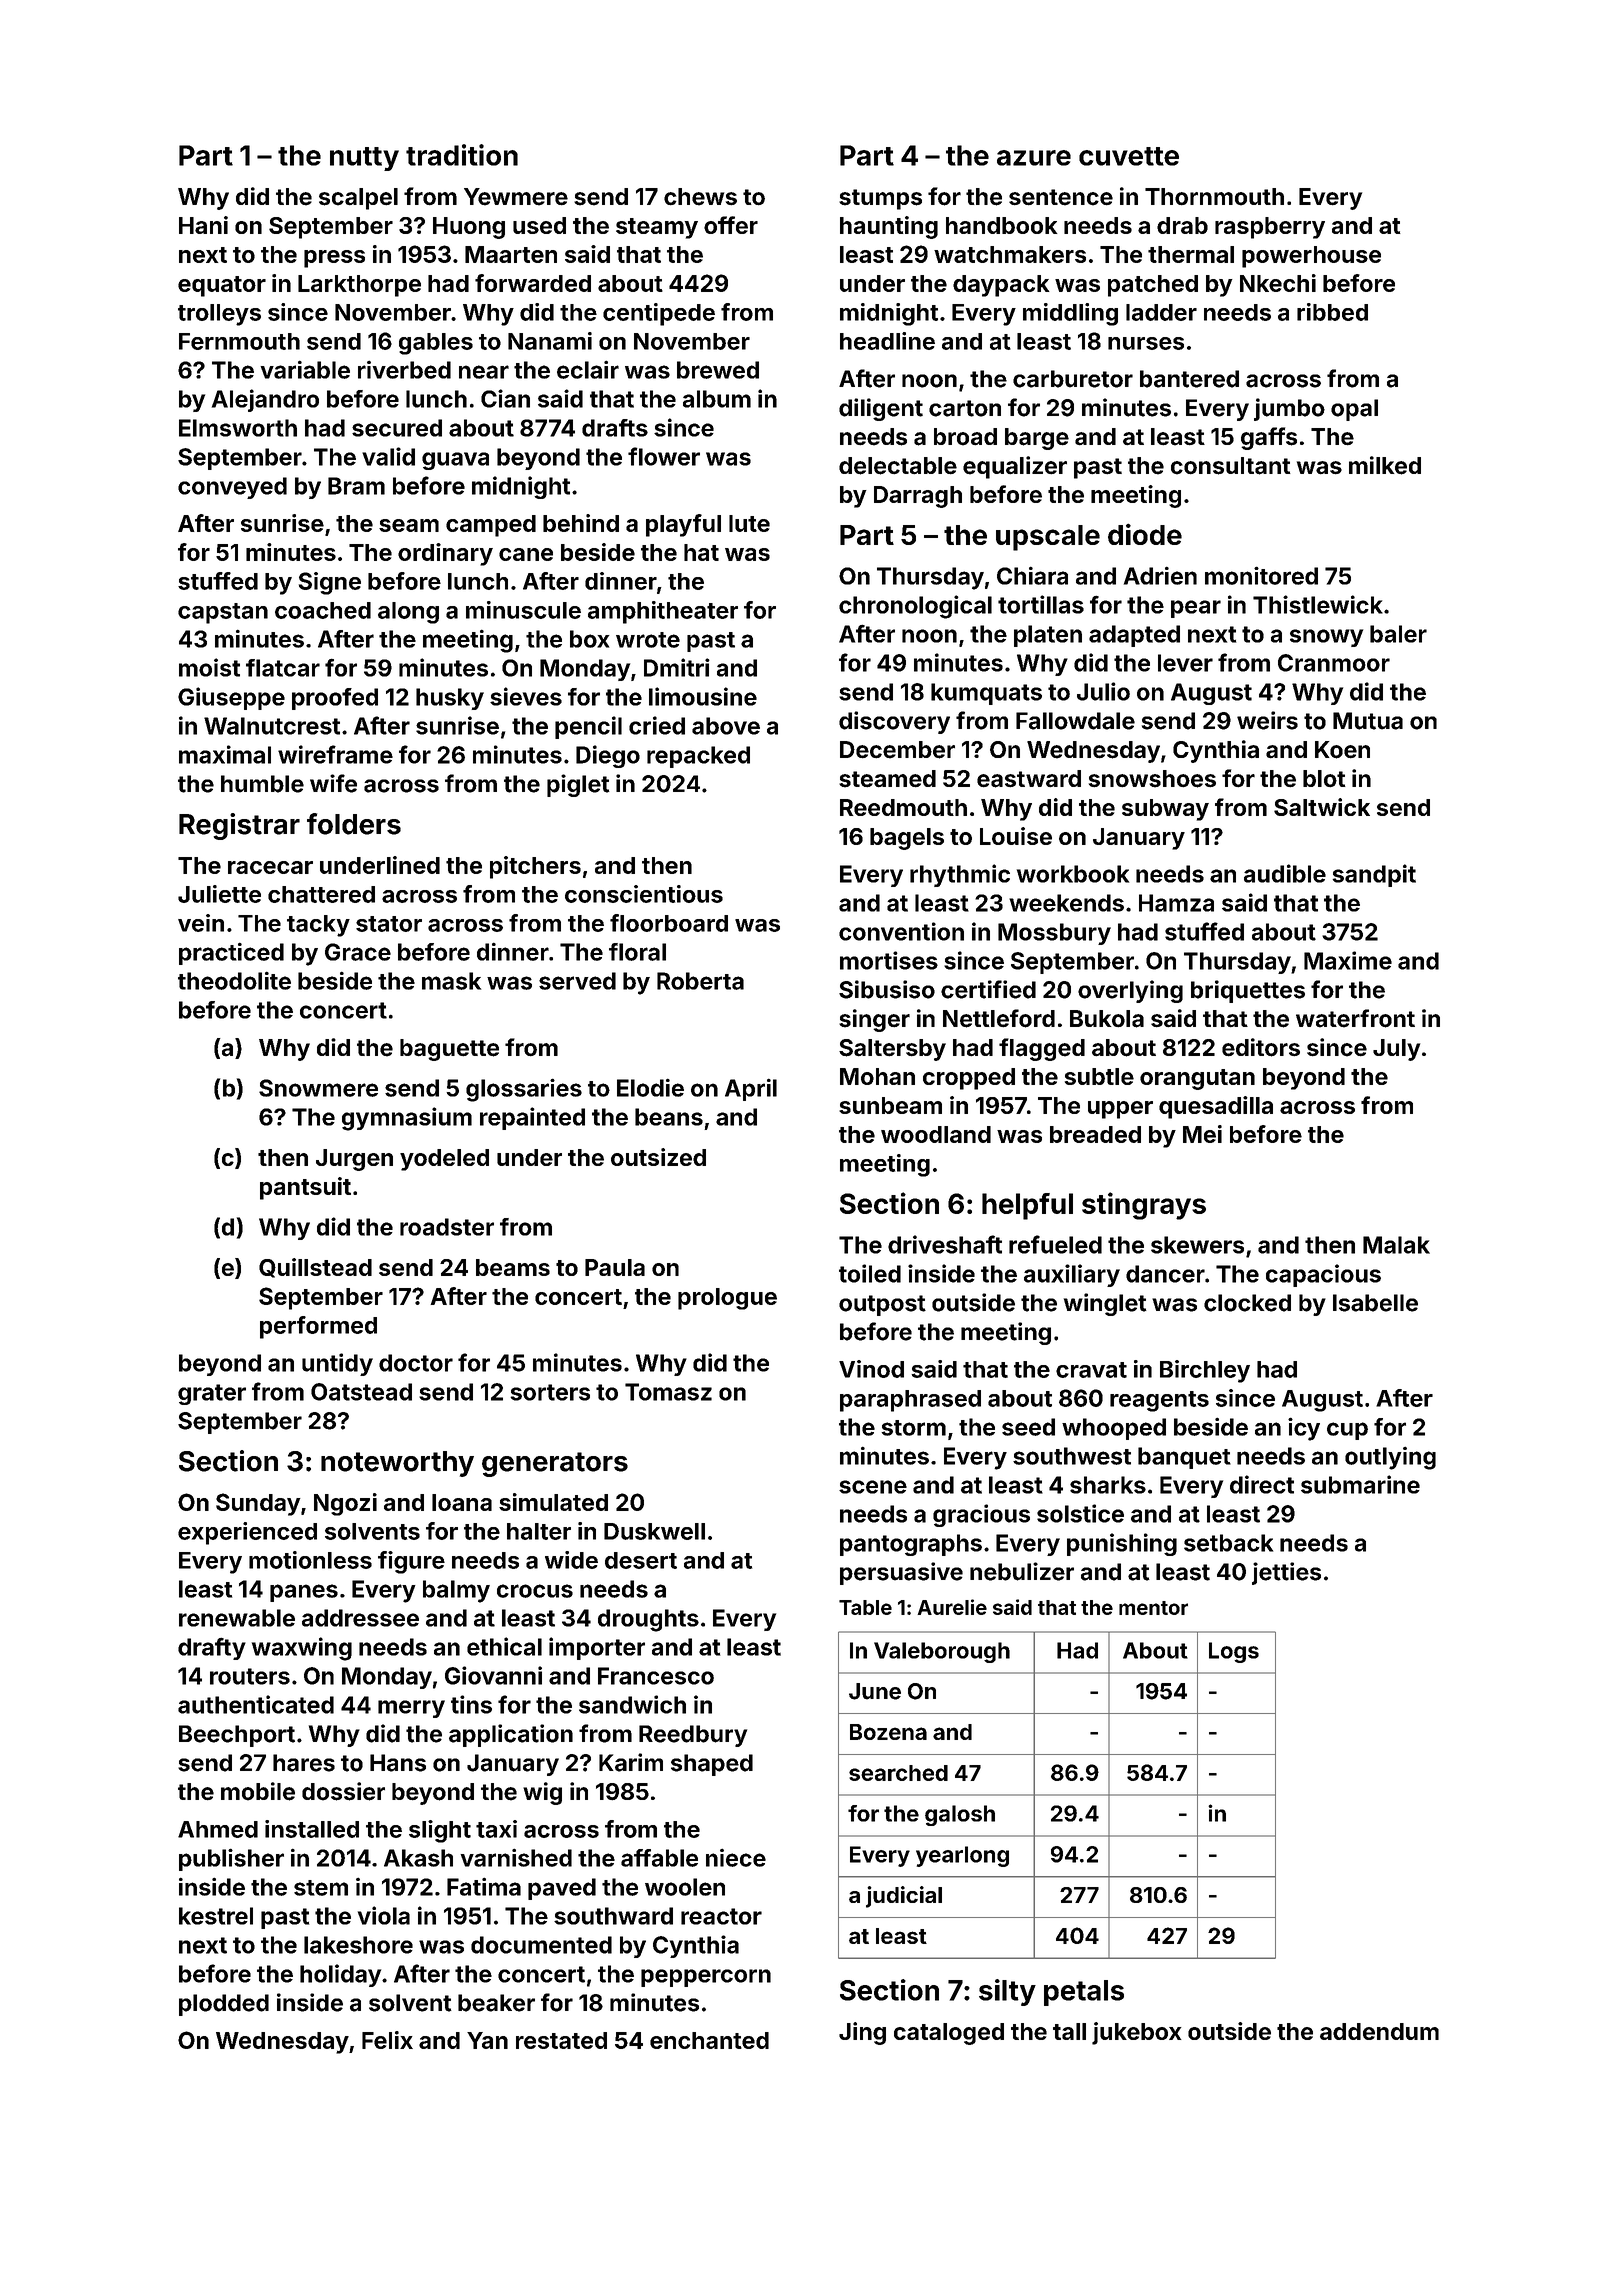 The image size is (1620, 2292). I want to click on stingrays, so click(1144, 1206).
